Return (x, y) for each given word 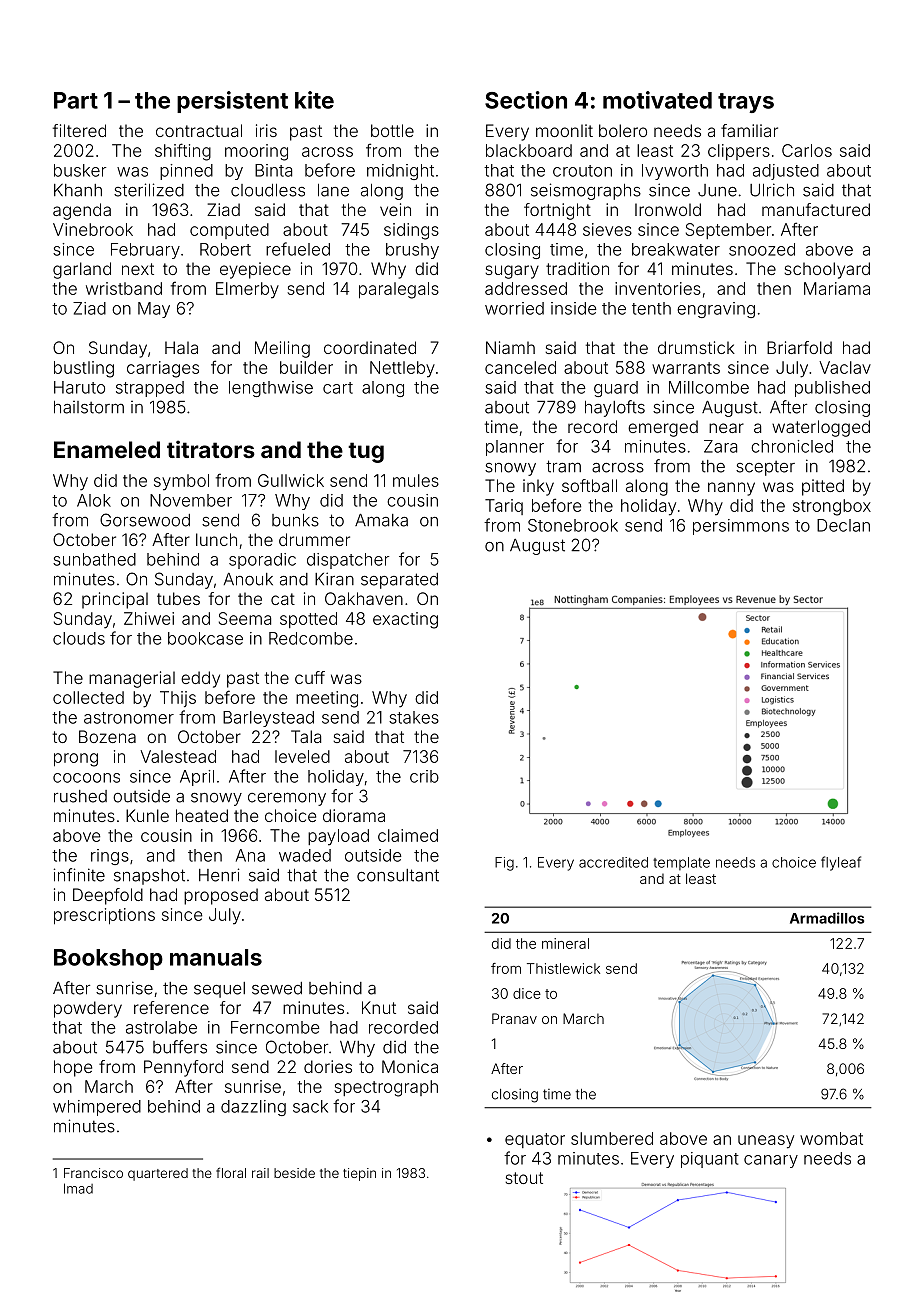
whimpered (97, 1108)
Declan (843, 525)
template (681, 863)
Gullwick (291, 480)
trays (746, 103)
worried (514, 308)
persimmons (741, 527)
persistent (232, 102)
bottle (392, 130)
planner (515, 448)
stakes (414, 717)
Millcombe (709, 387)
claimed (408, 835)
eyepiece (255, 270)
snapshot (149, 877)
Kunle (147, 815)
